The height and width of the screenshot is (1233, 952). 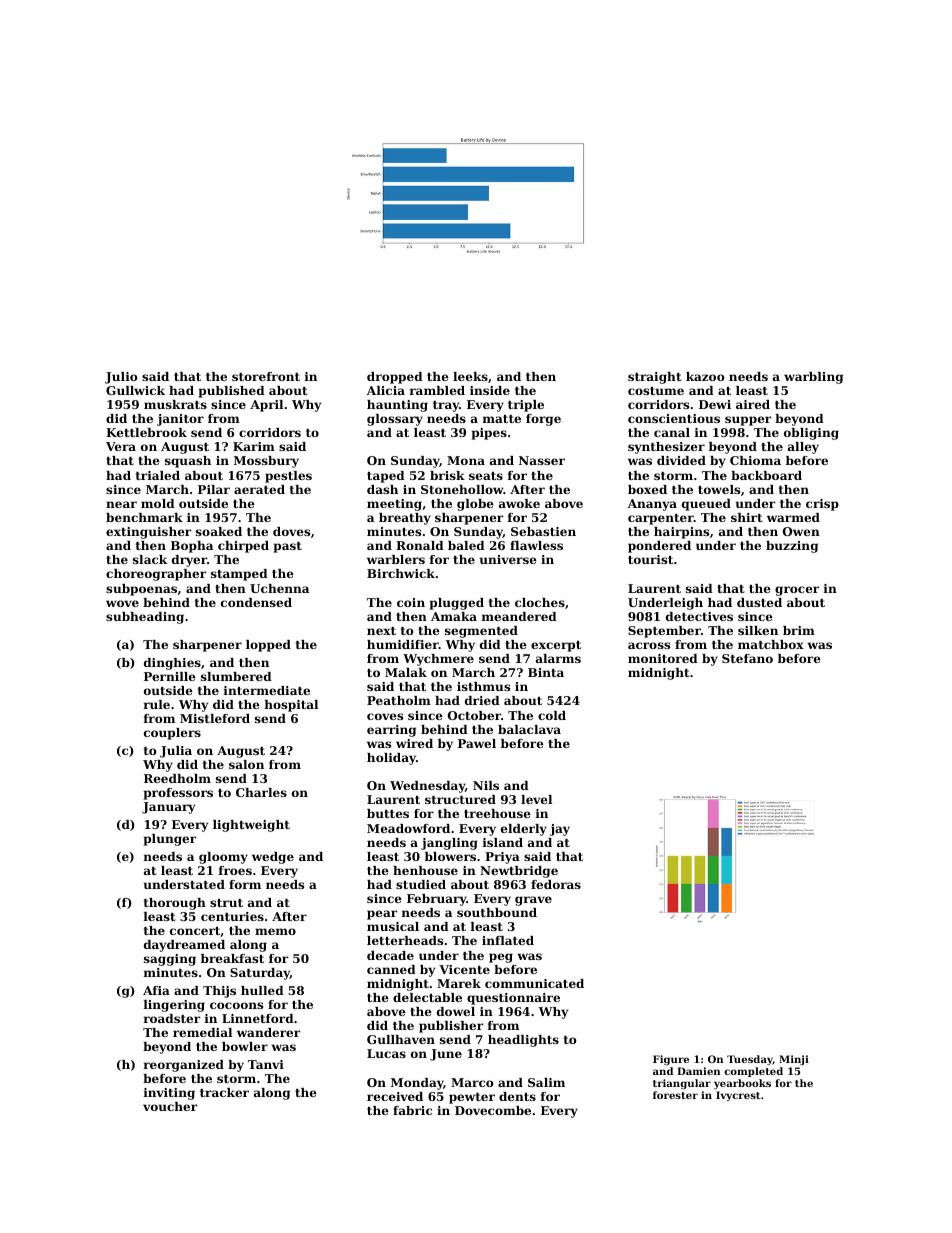 I want to click on daydreamed, so click(x=184, y=946).
